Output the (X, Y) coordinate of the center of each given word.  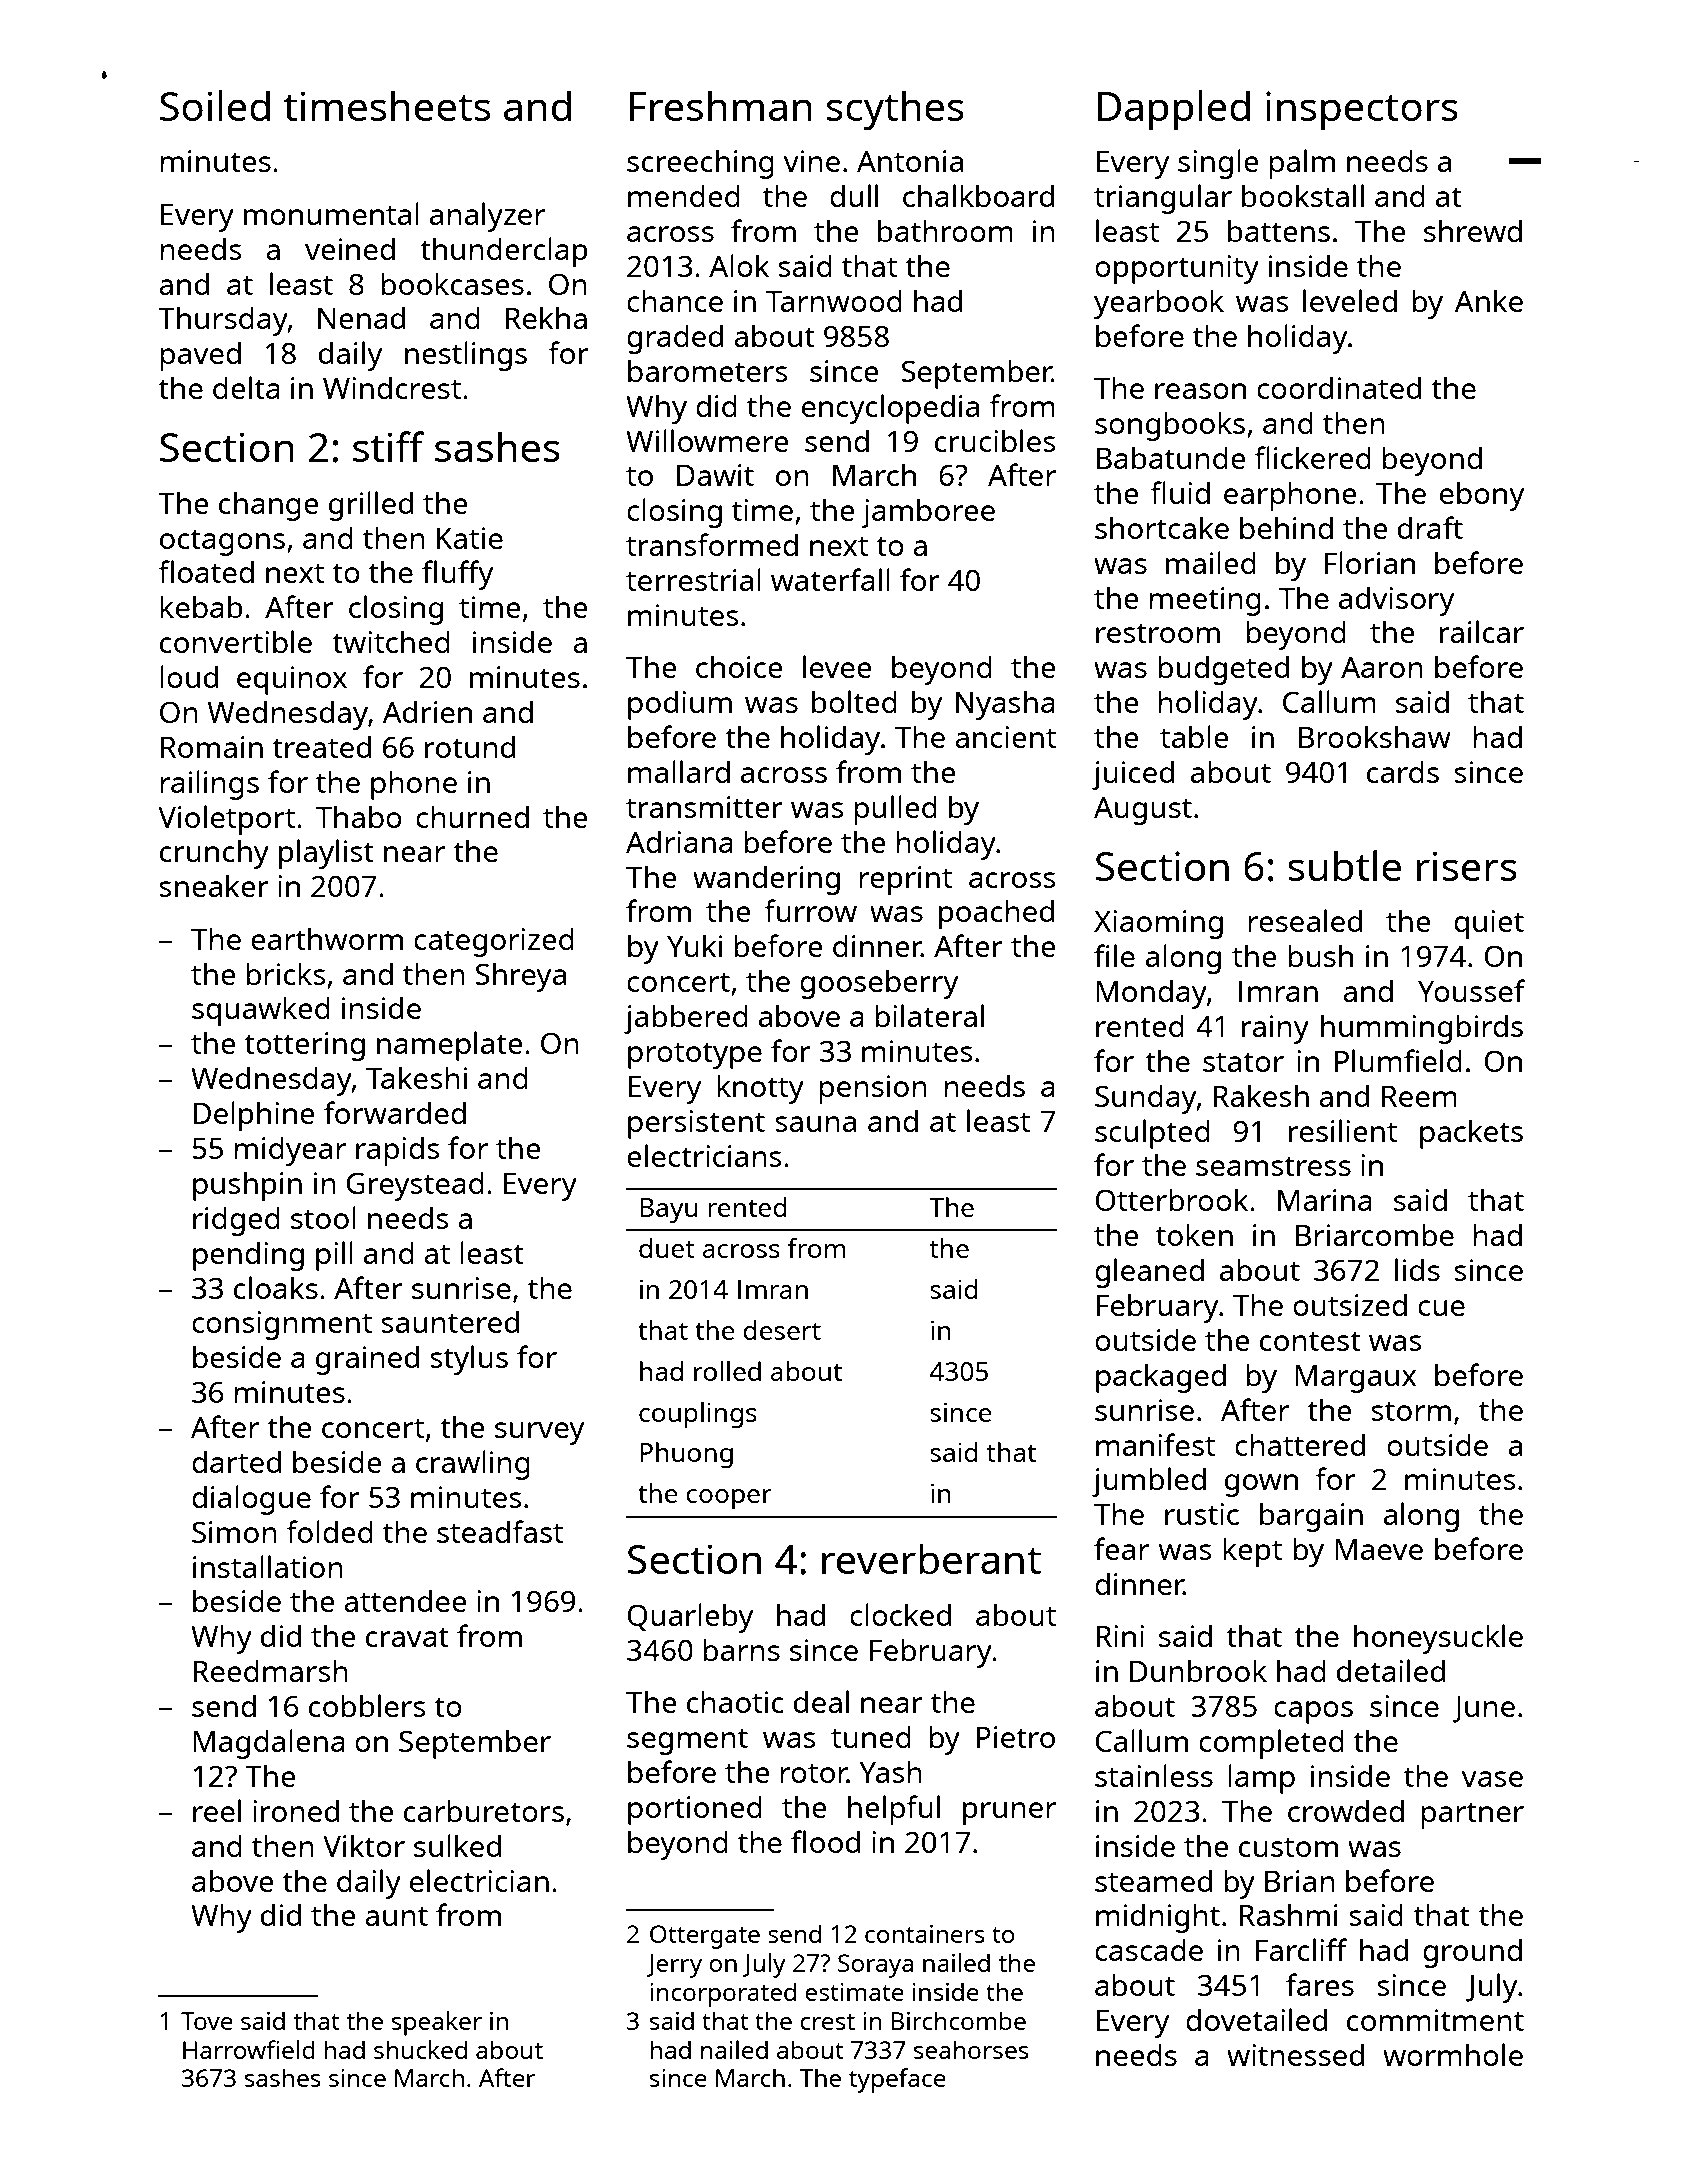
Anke (1489, 300)
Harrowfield (249, 2049)
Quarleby (690, 1618)
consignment (282, 1325)
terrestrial (693, 579)
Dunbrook (1198, 1670)
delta (246, 387)
